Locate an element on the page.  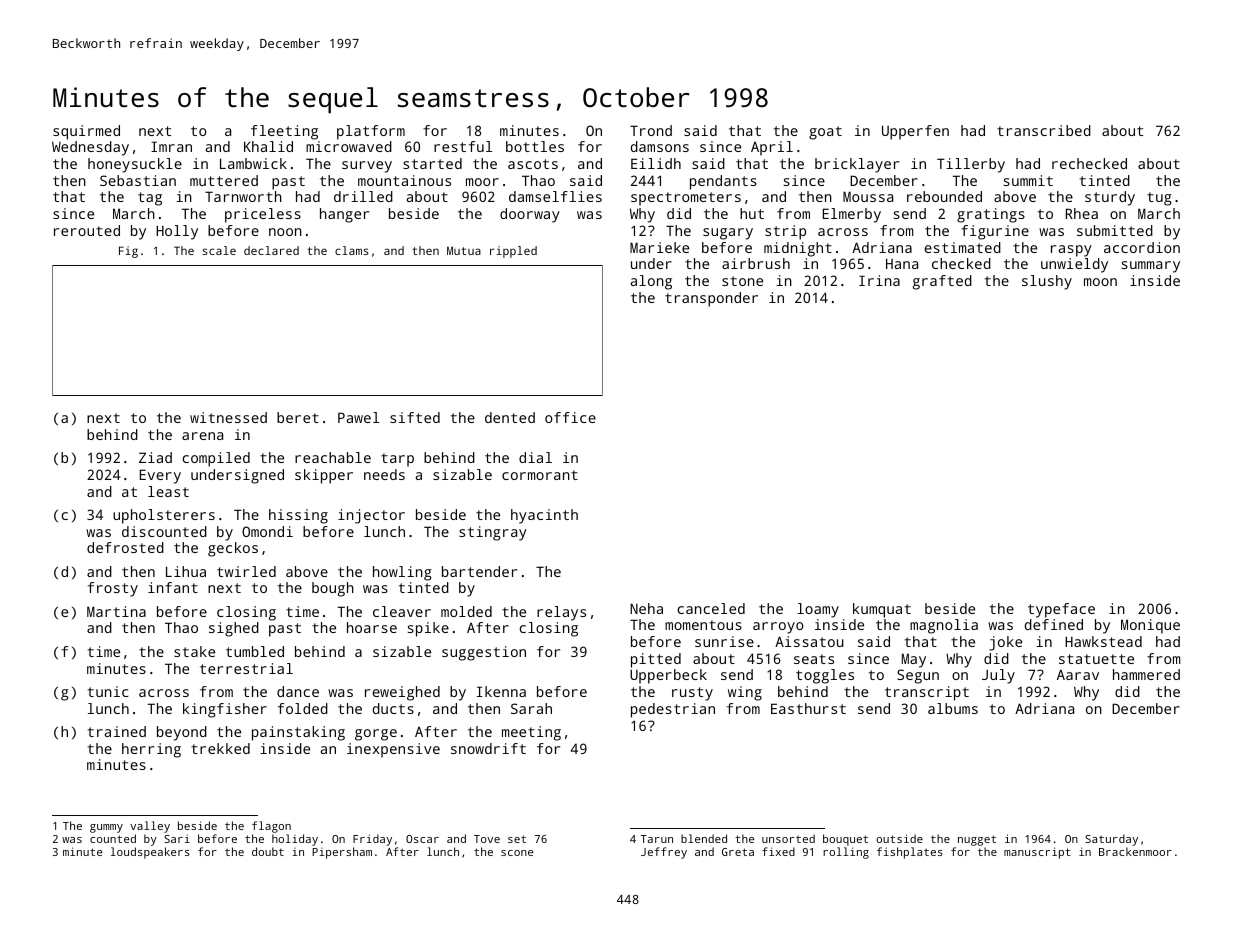
muttered is located at coordinates (224, 180).
